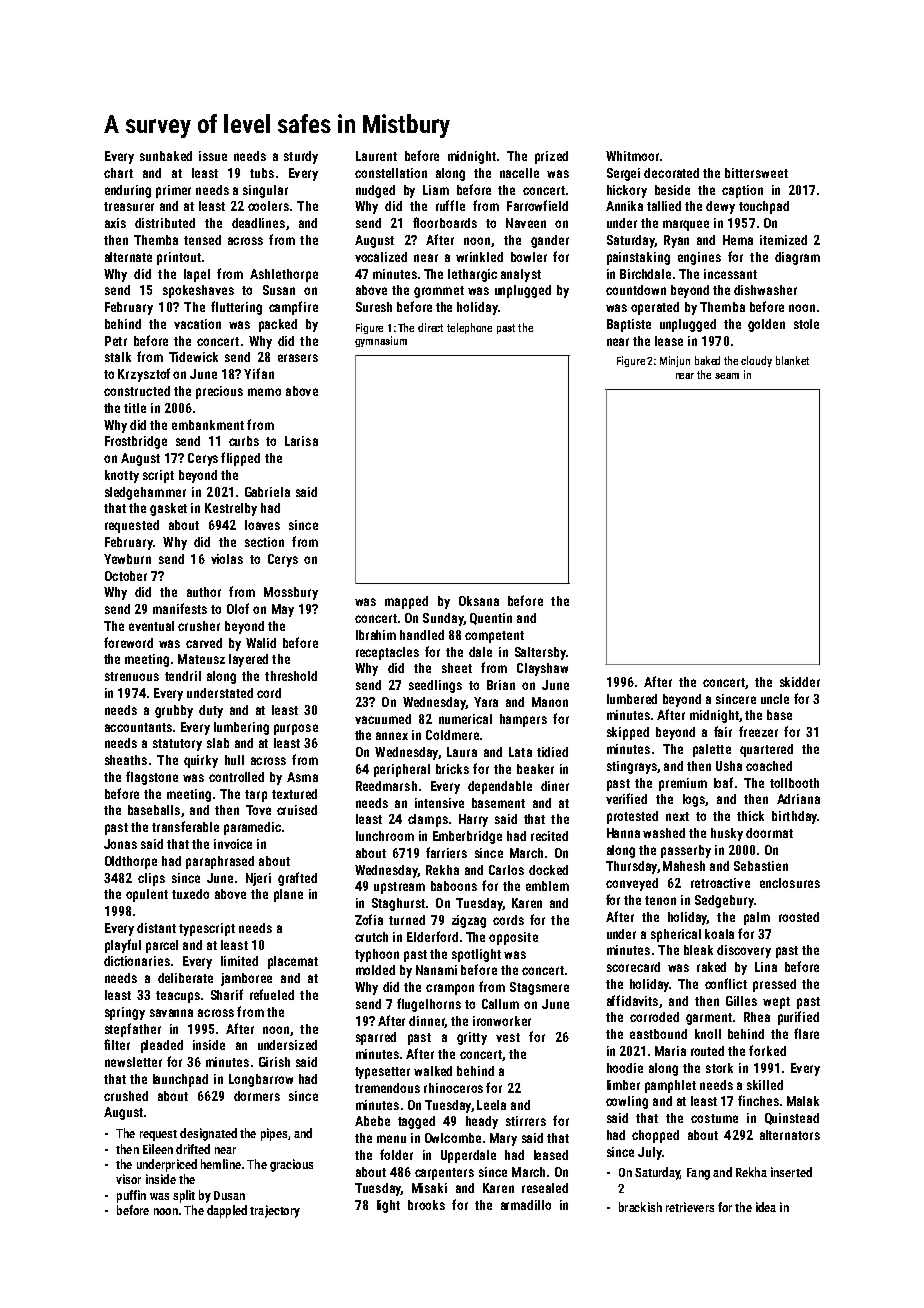 The height and width of the document is (1308, 924). Describe the element at coordinates (213, 156) in the document. I see `issue` at that location.
